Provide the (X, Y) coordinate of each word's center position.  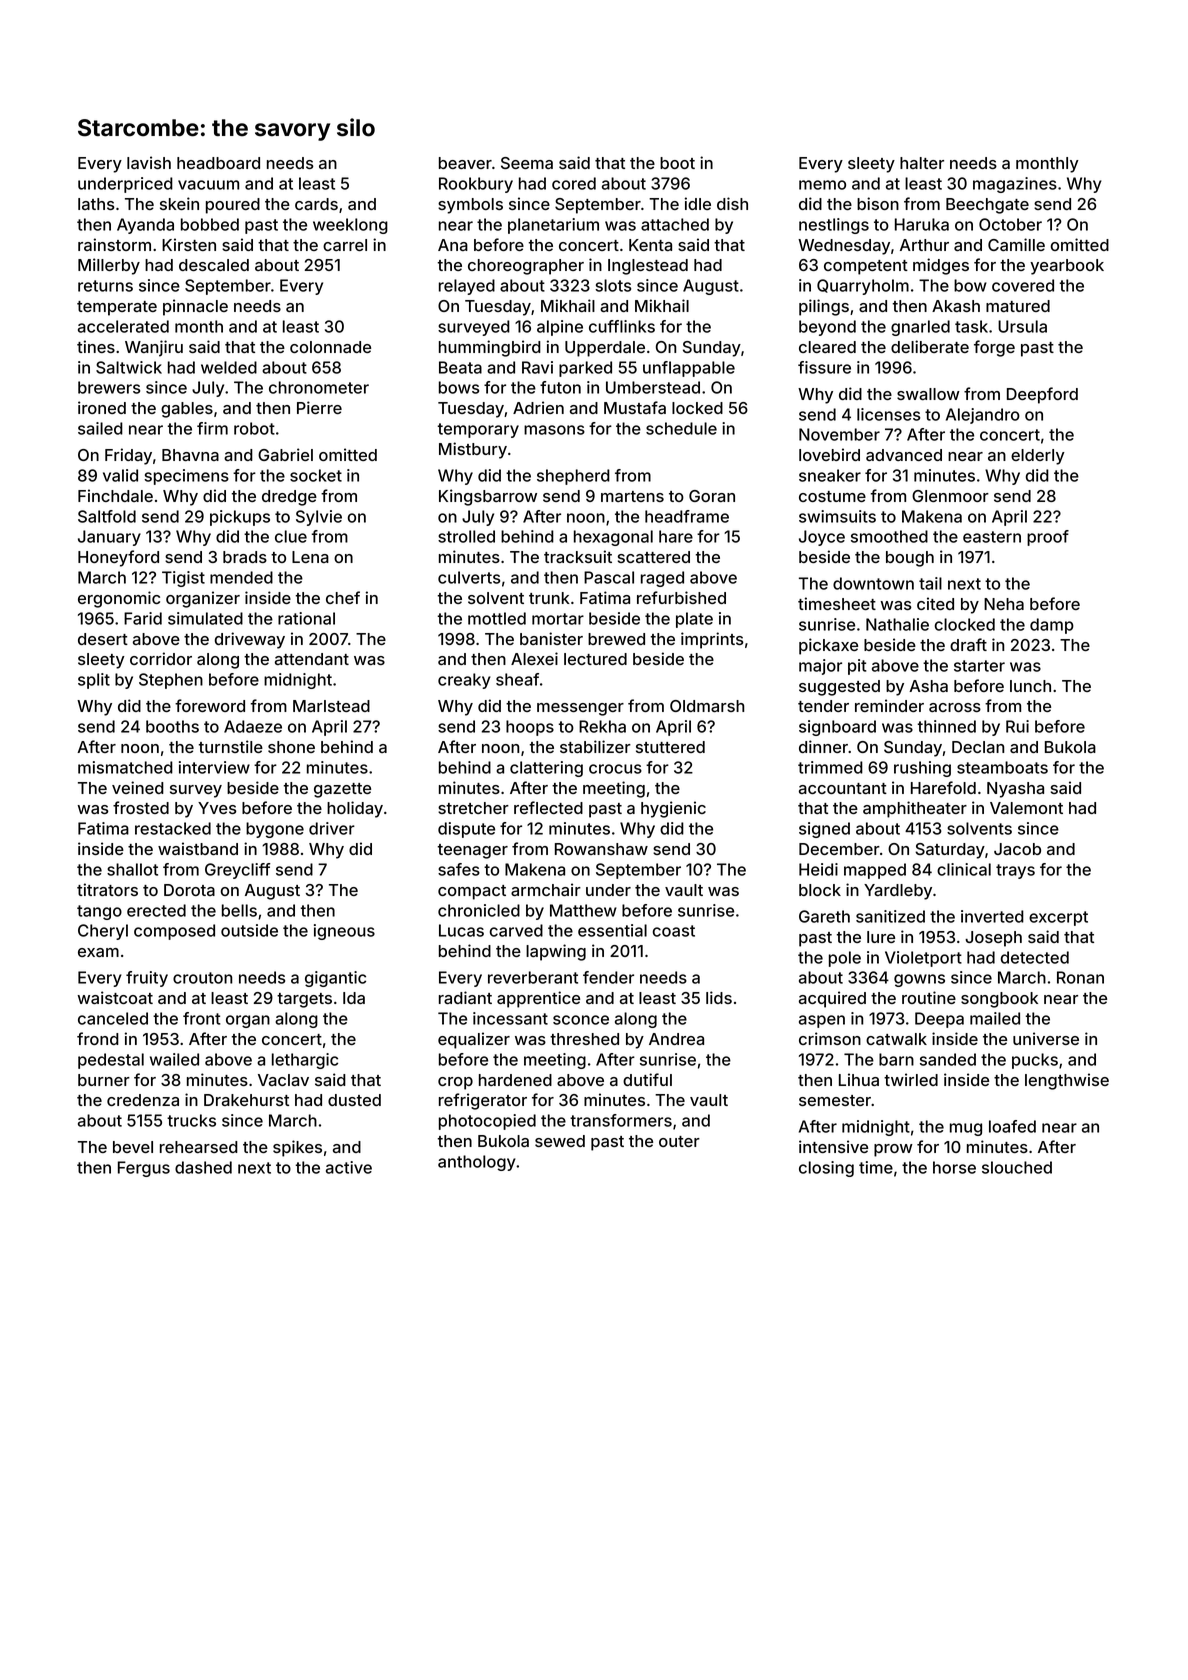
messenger (580, 709)
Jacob (1017, 849)
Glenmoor (950, 496)
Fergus (144, 1169)
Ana (453, 245)
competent (866, 267)
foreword (210, 705)
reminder (889, 705)
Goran (712, 496)
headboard (218, 163)
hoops (530, 728)
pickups (240, 518)
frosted (141, 807)
